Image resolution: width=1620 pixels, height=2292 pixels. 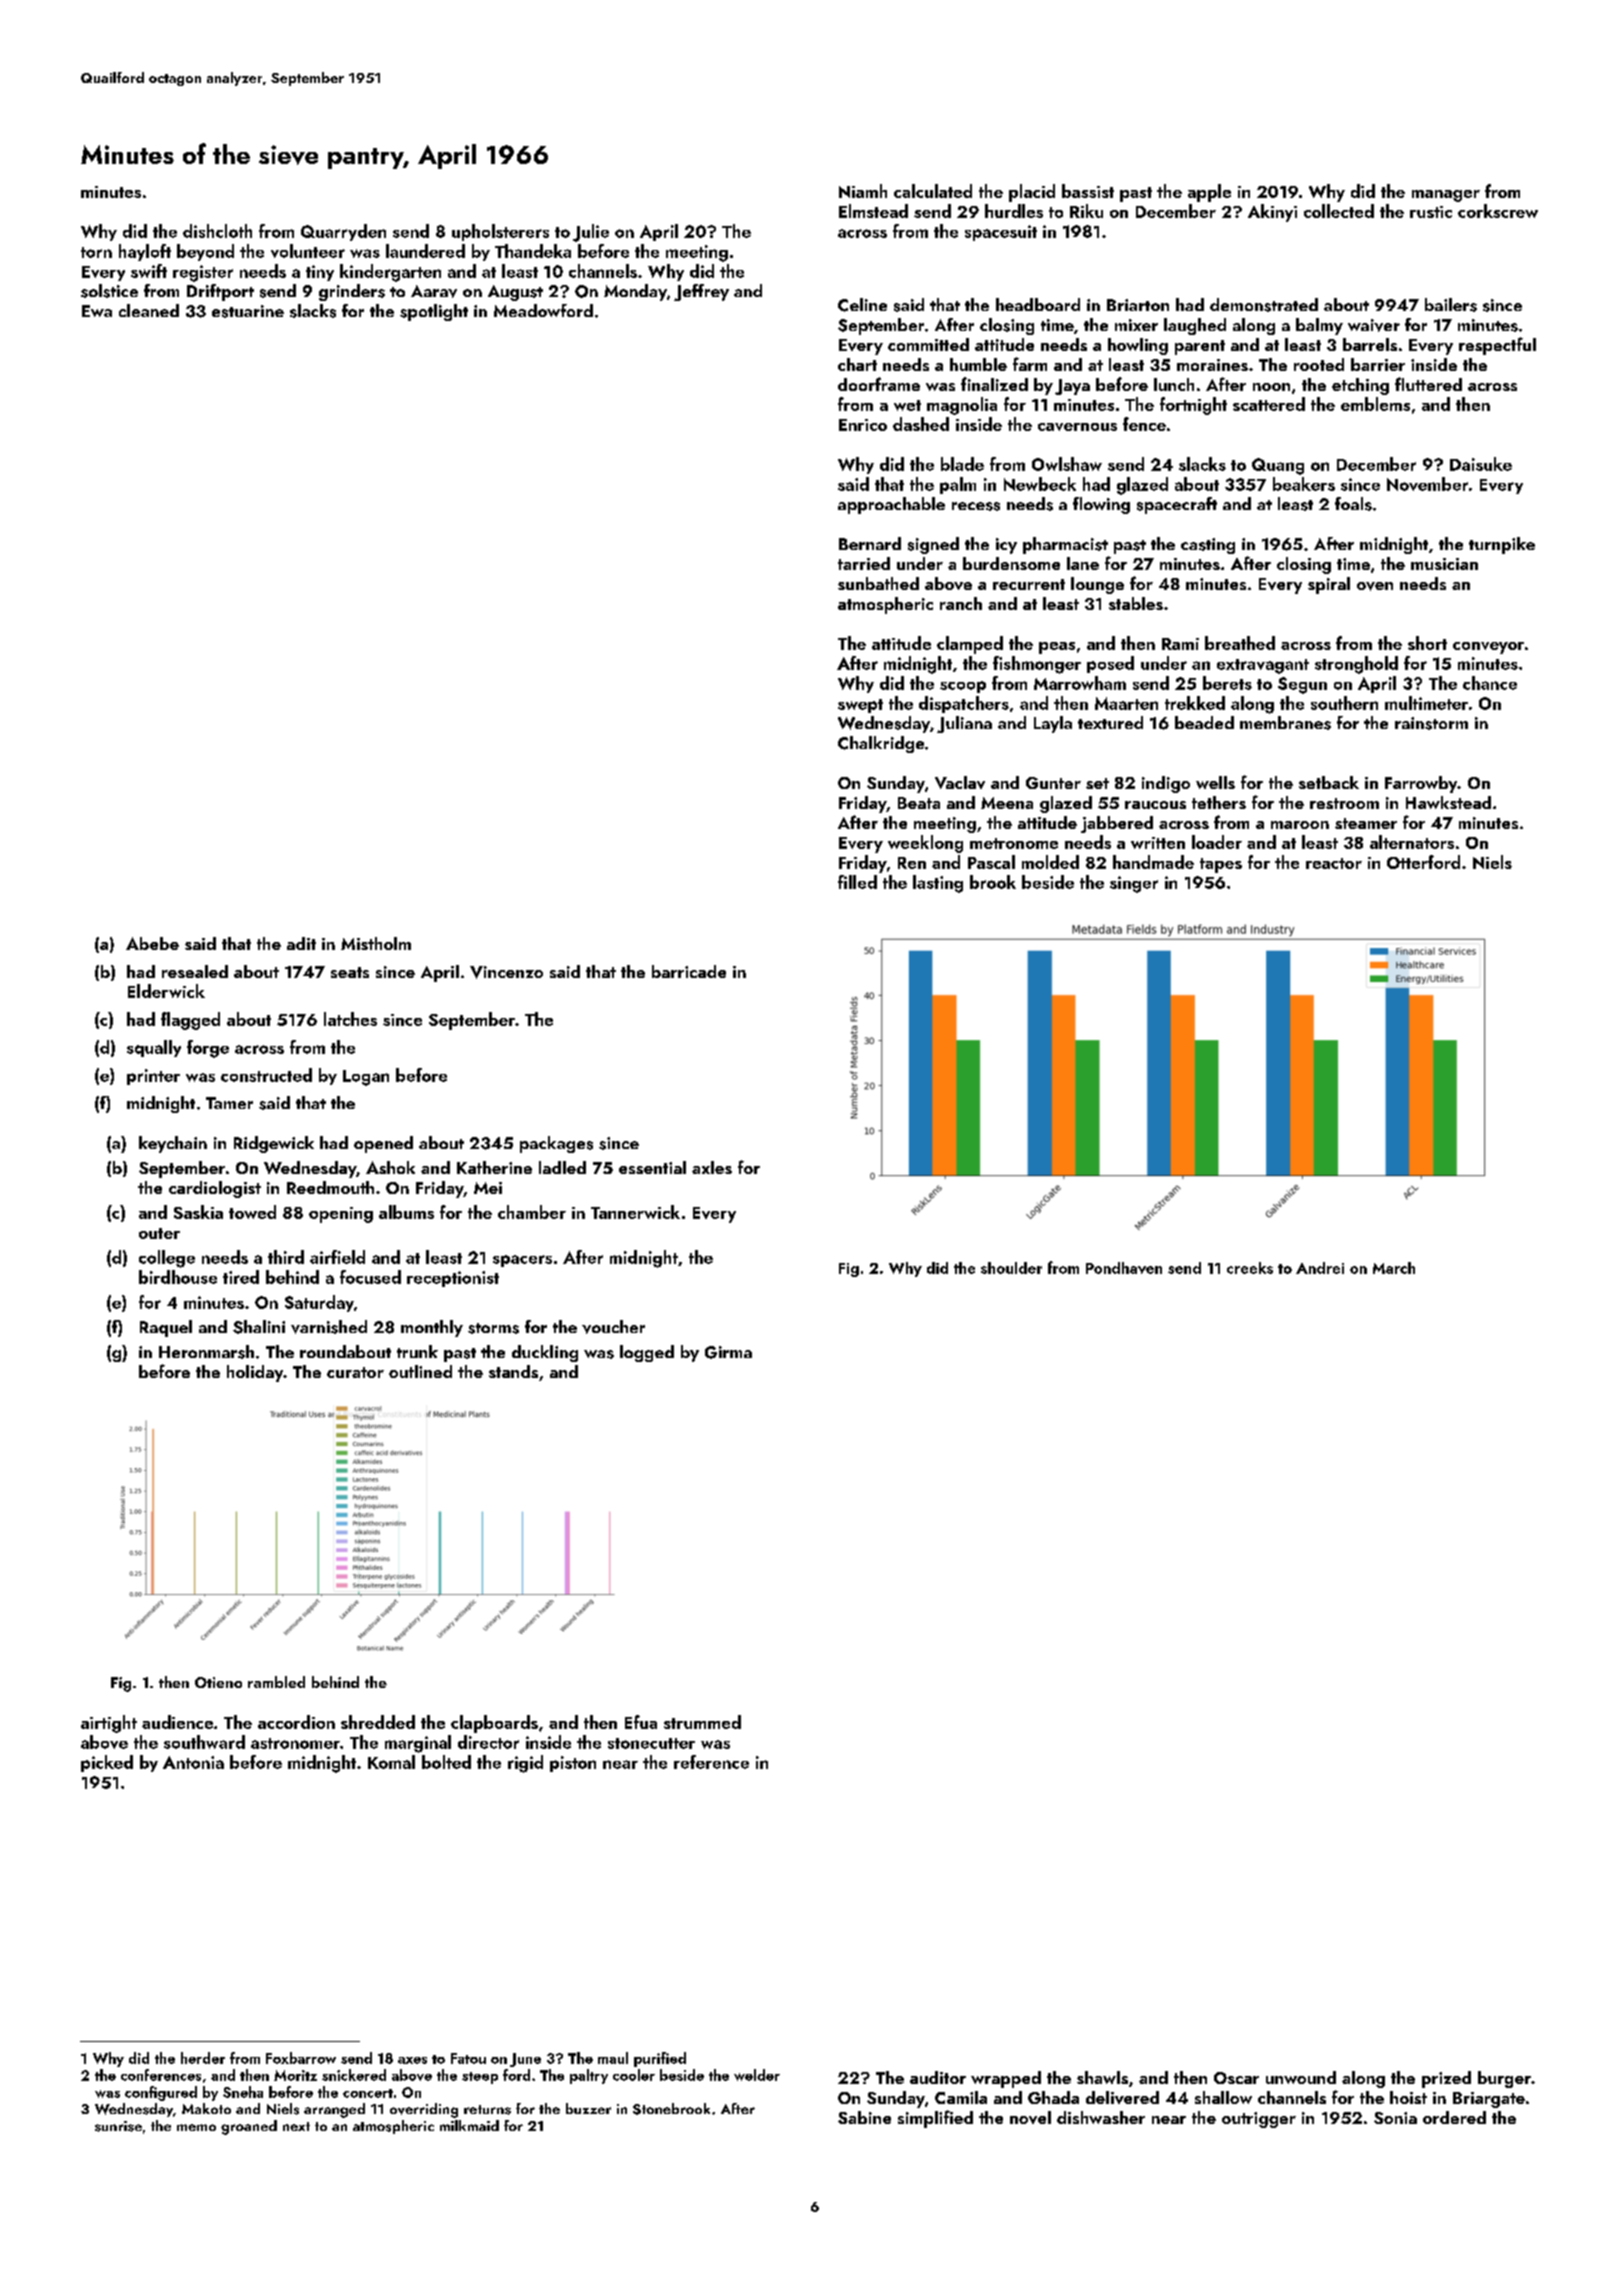 What do you see at coordinates (1158, 843) in the page?
I see `written` at bounding box center [1158, 843].
